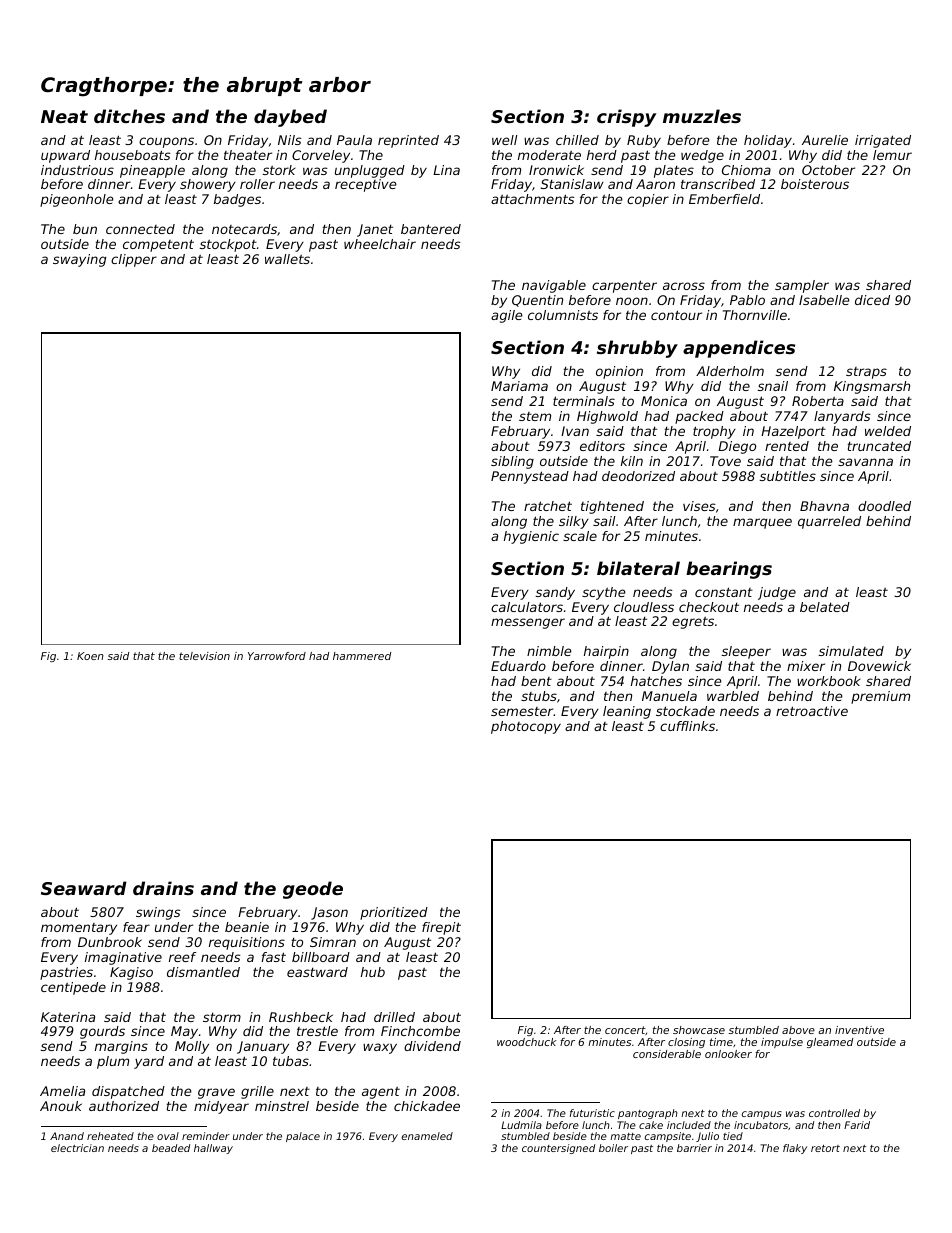  Describe the element at coordinates (505, 140) in the screenshot. I see `well` at that location.
